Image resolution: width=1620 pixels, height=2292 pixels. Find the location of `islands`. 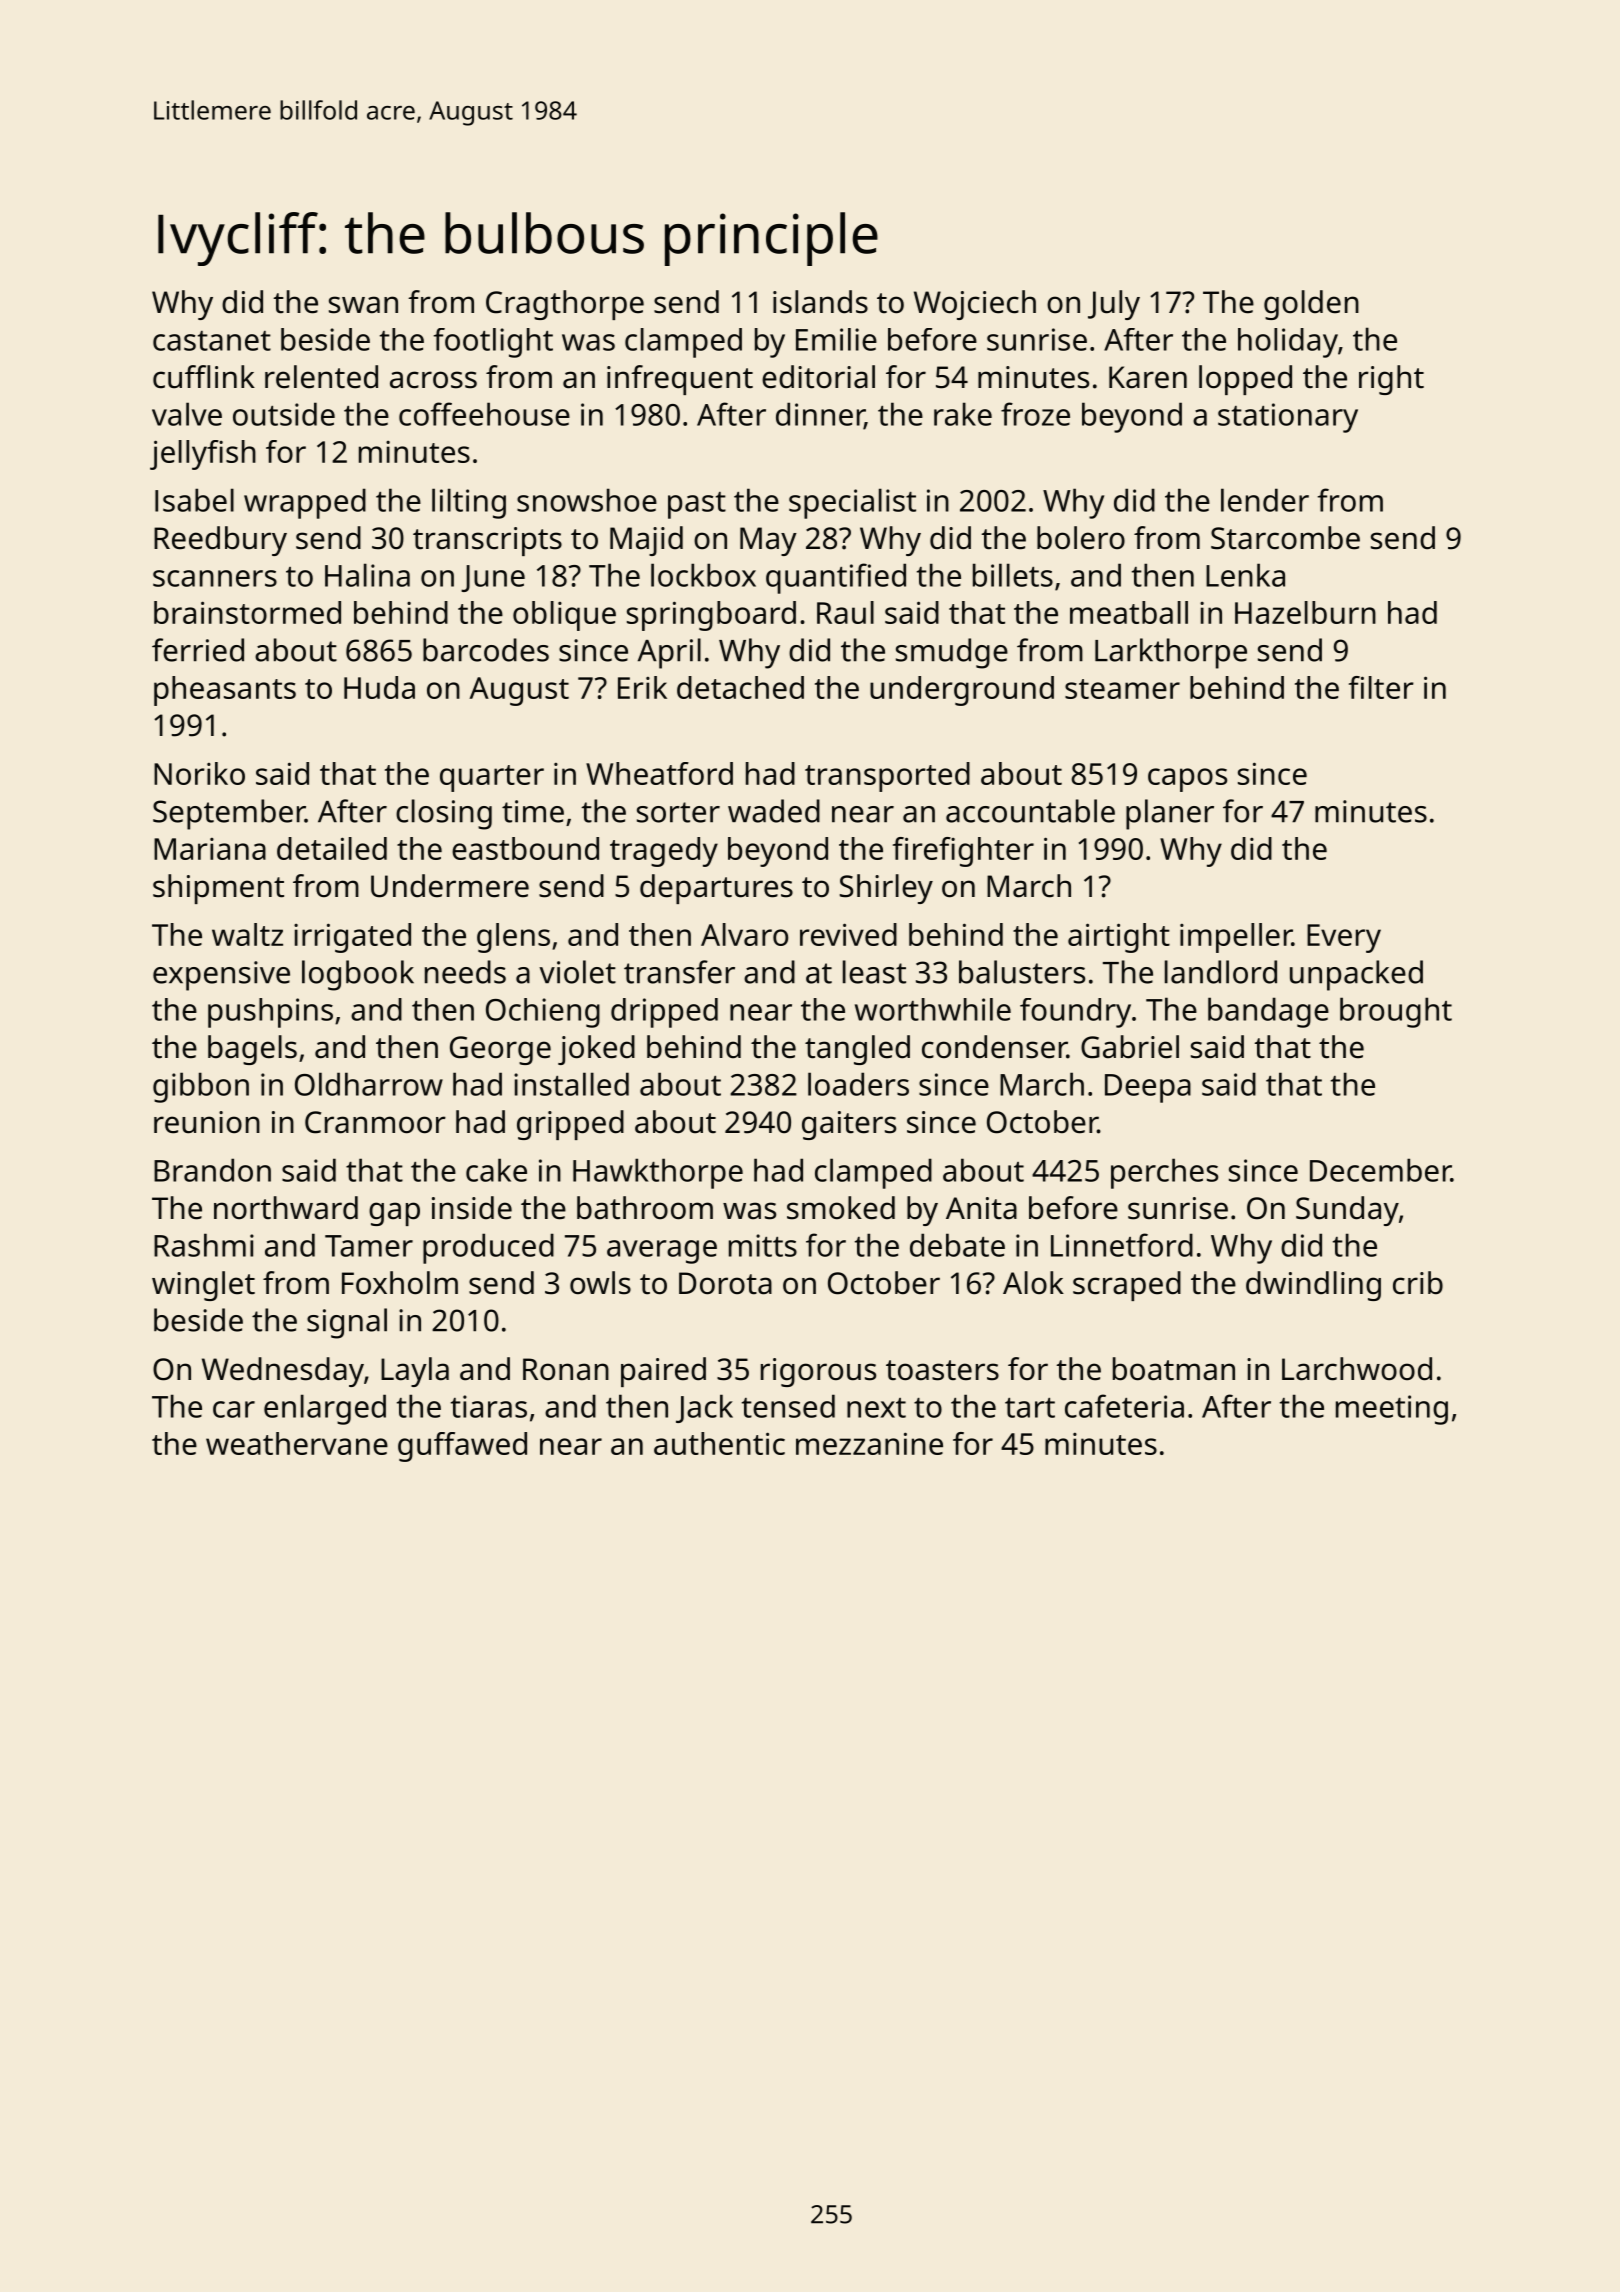

islands is located at coordinates (820, 302).
